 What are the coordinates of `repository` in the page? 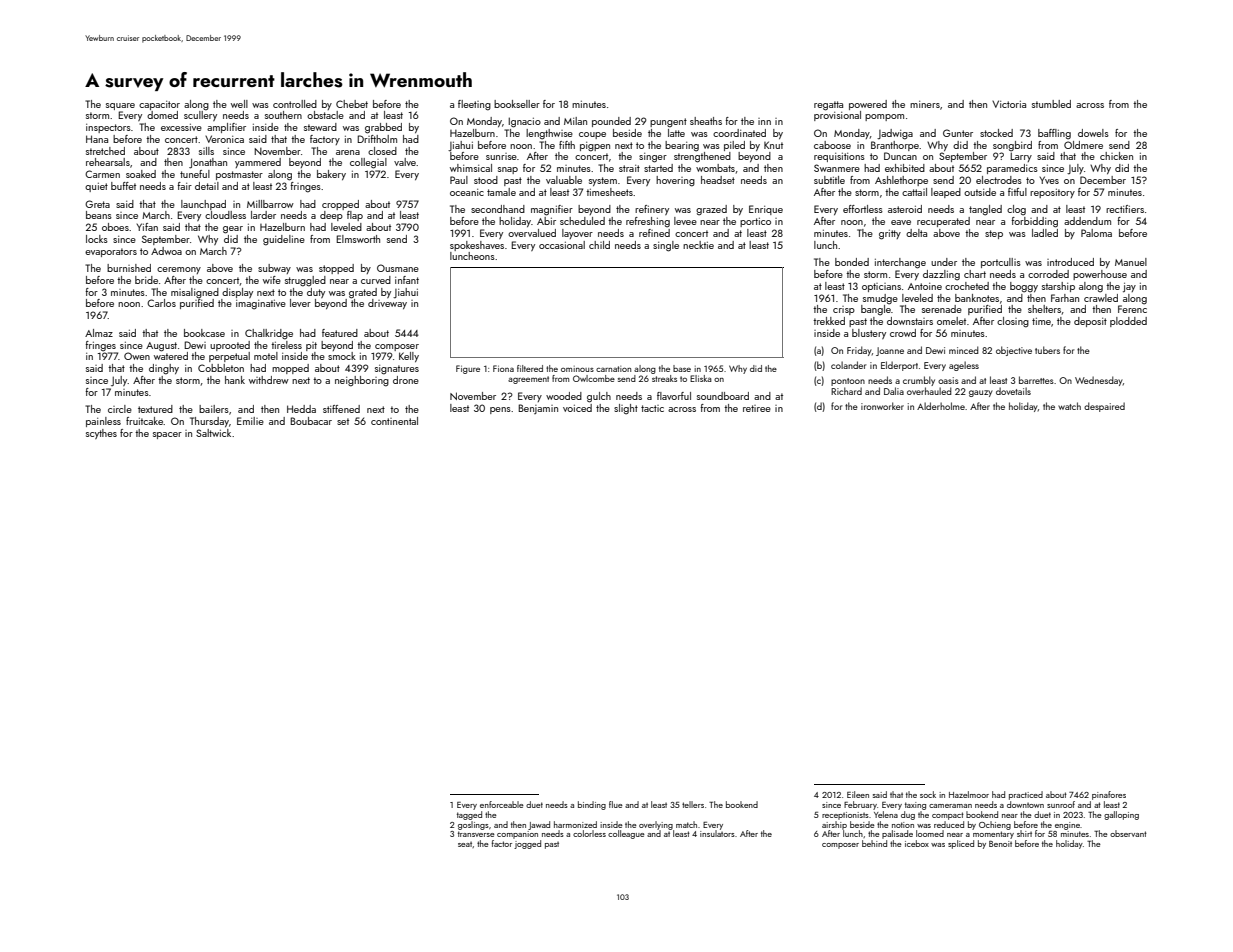 It's located at (1052, 193).
